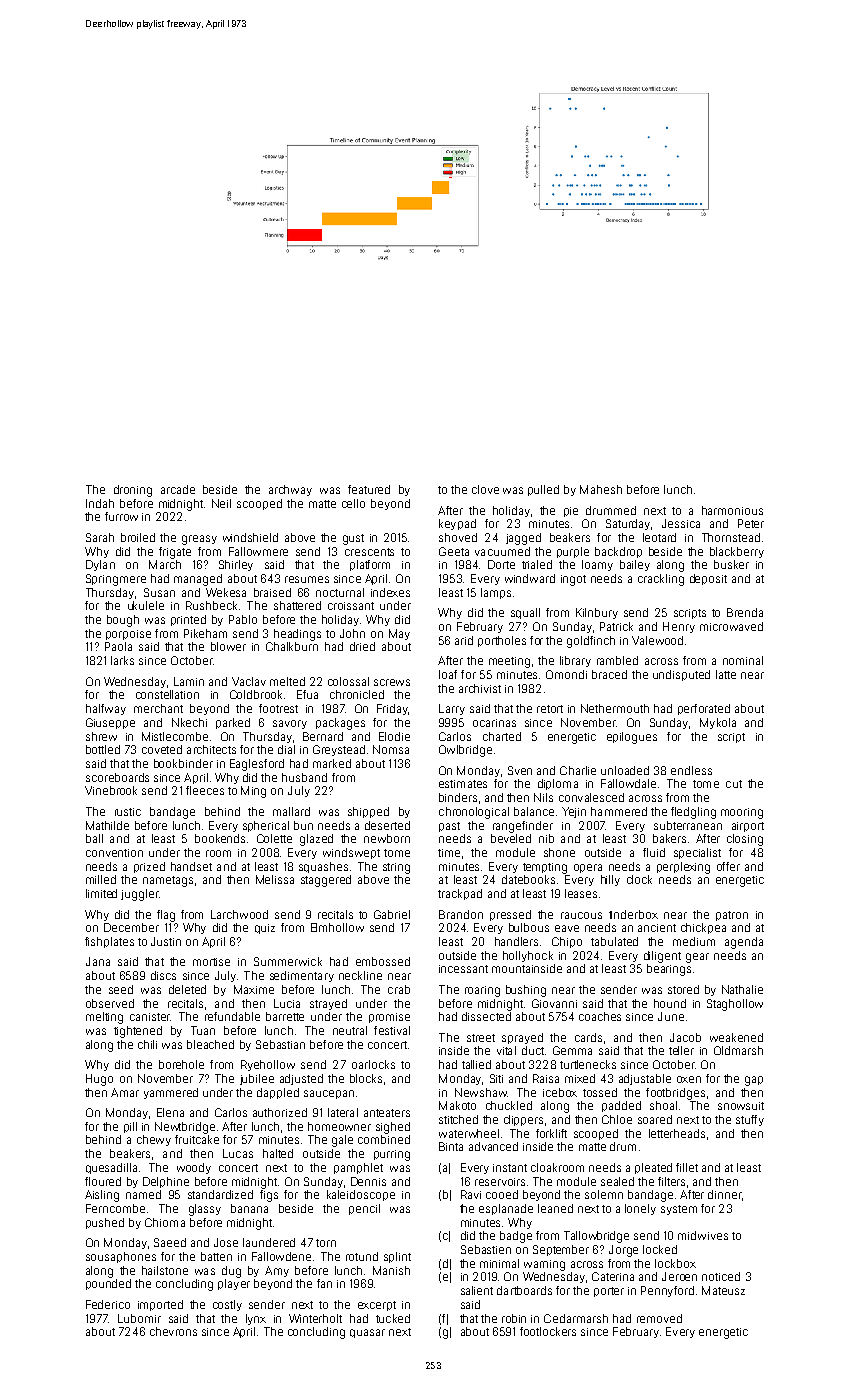  I want to click on Vinebrook, so click(111, 790).
